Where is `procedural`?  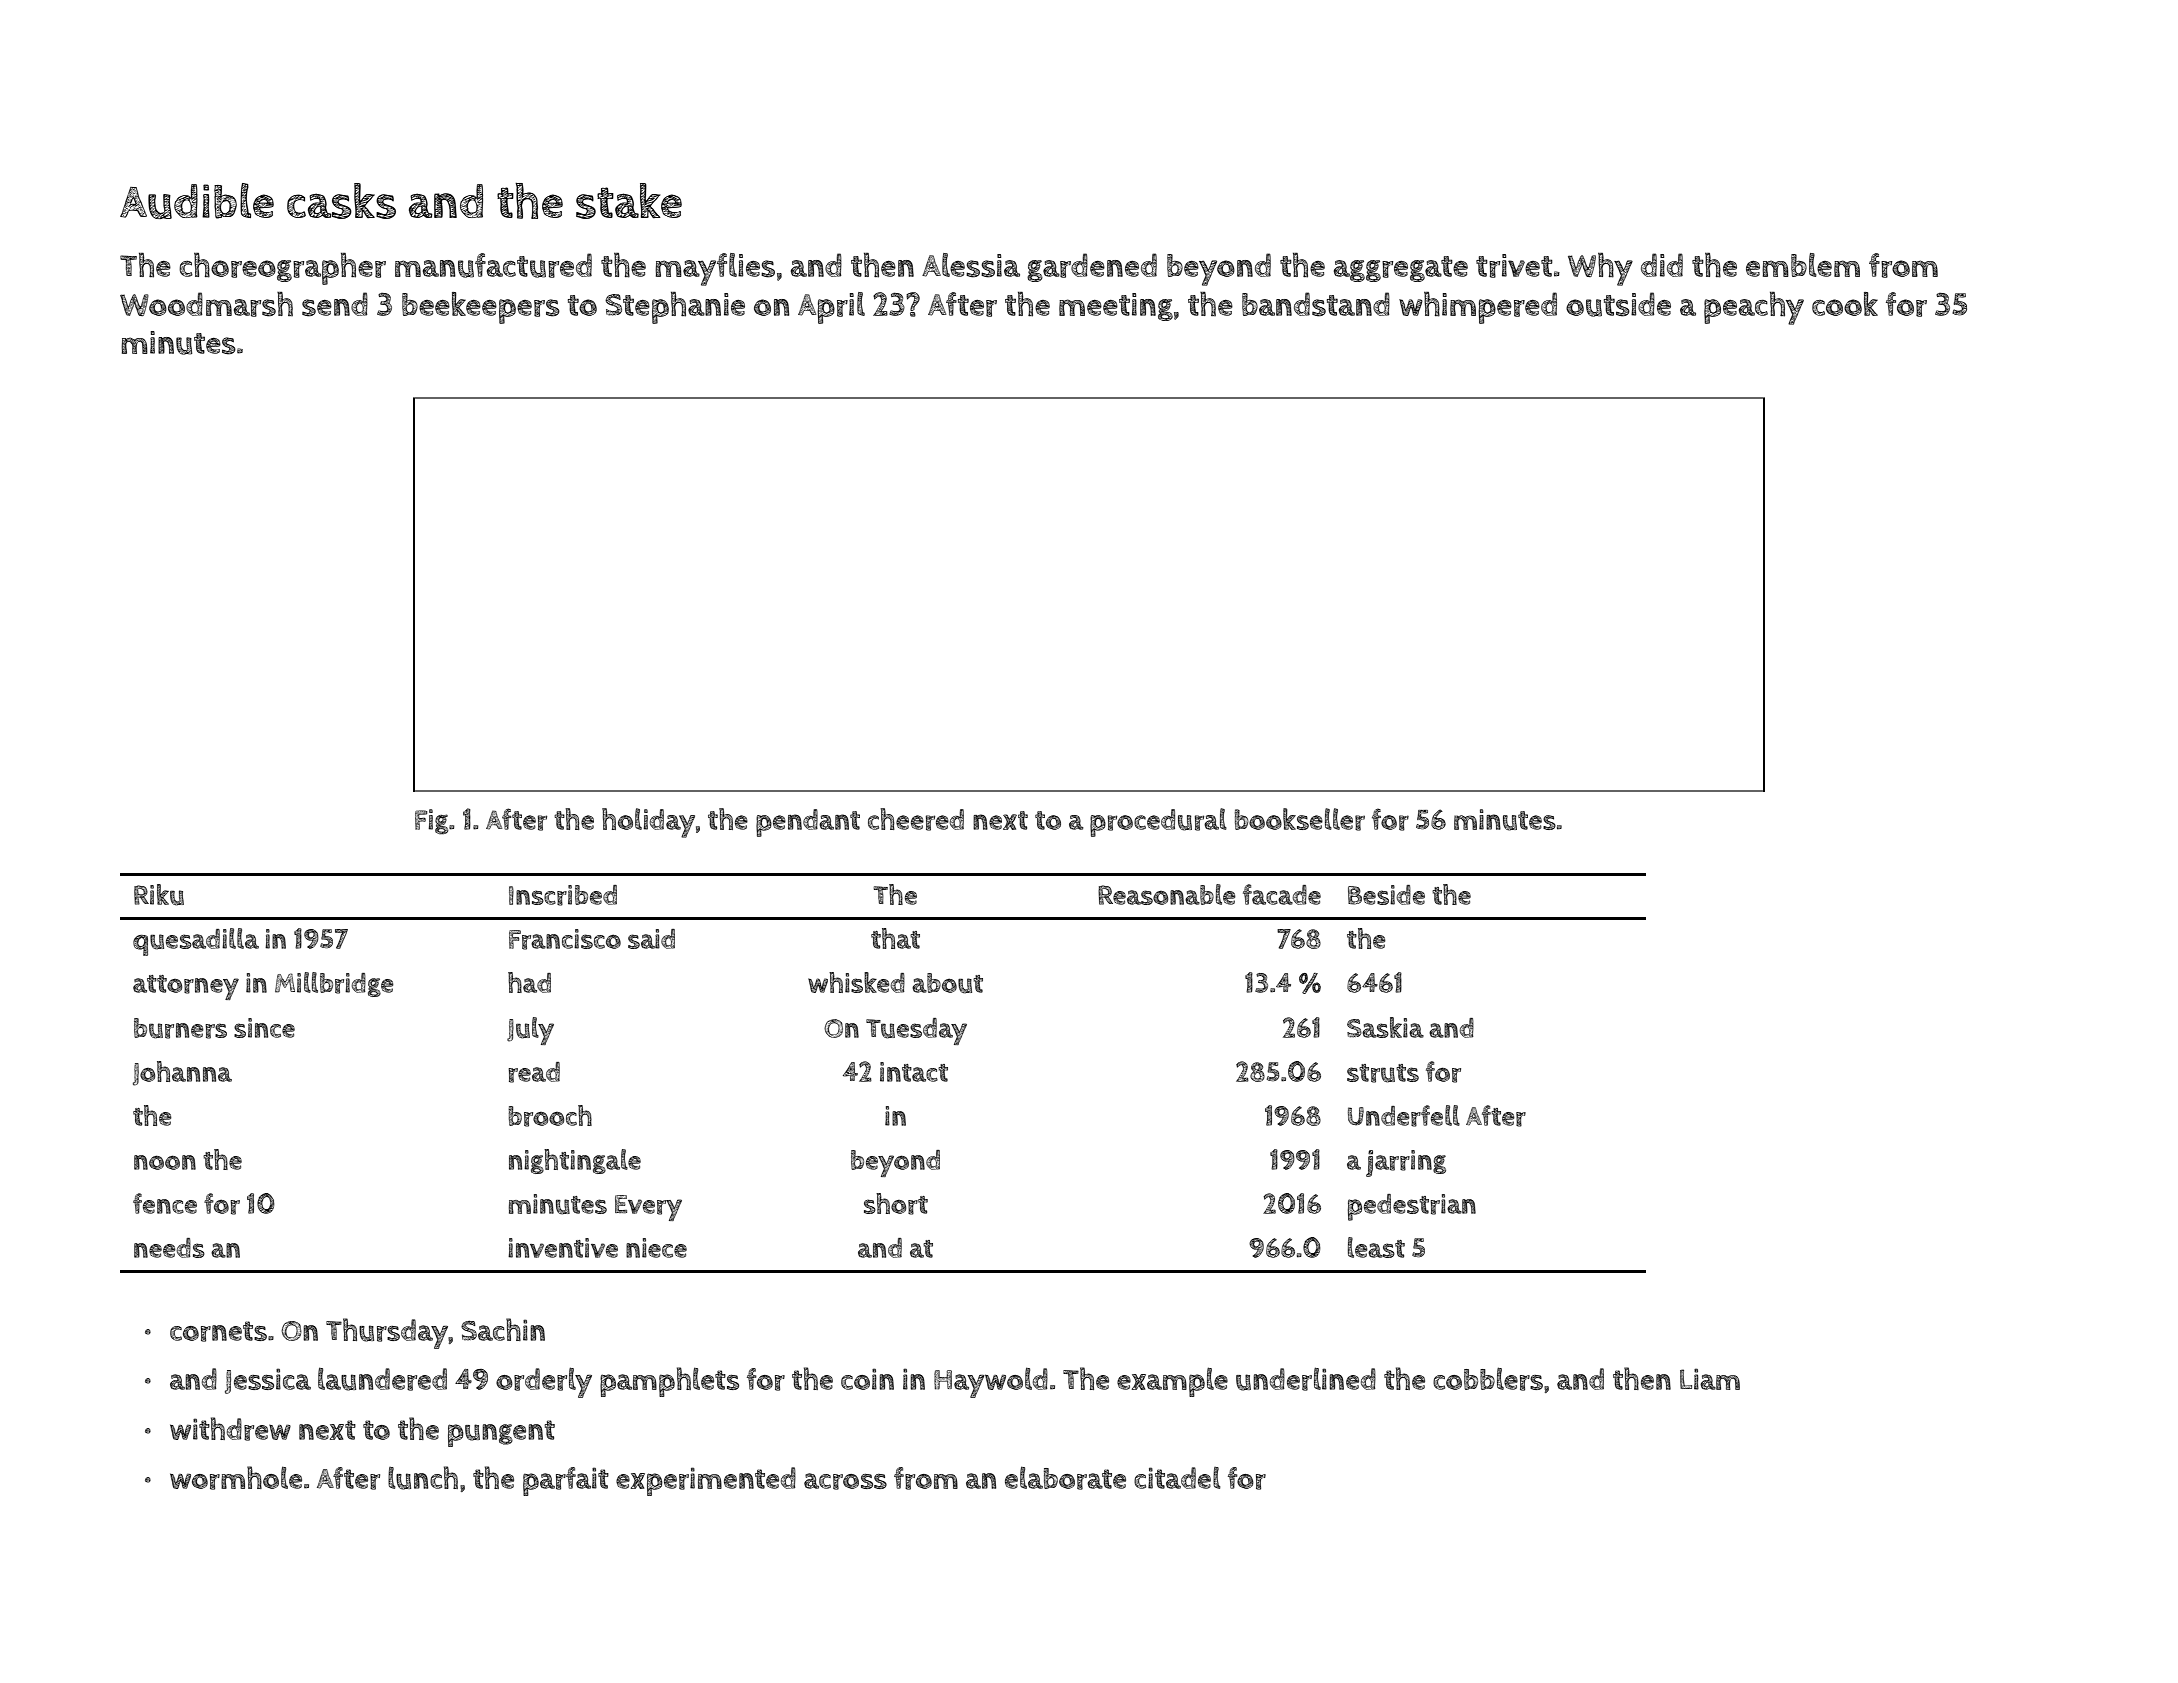
procedural is located at coordinates (1158, 822).
